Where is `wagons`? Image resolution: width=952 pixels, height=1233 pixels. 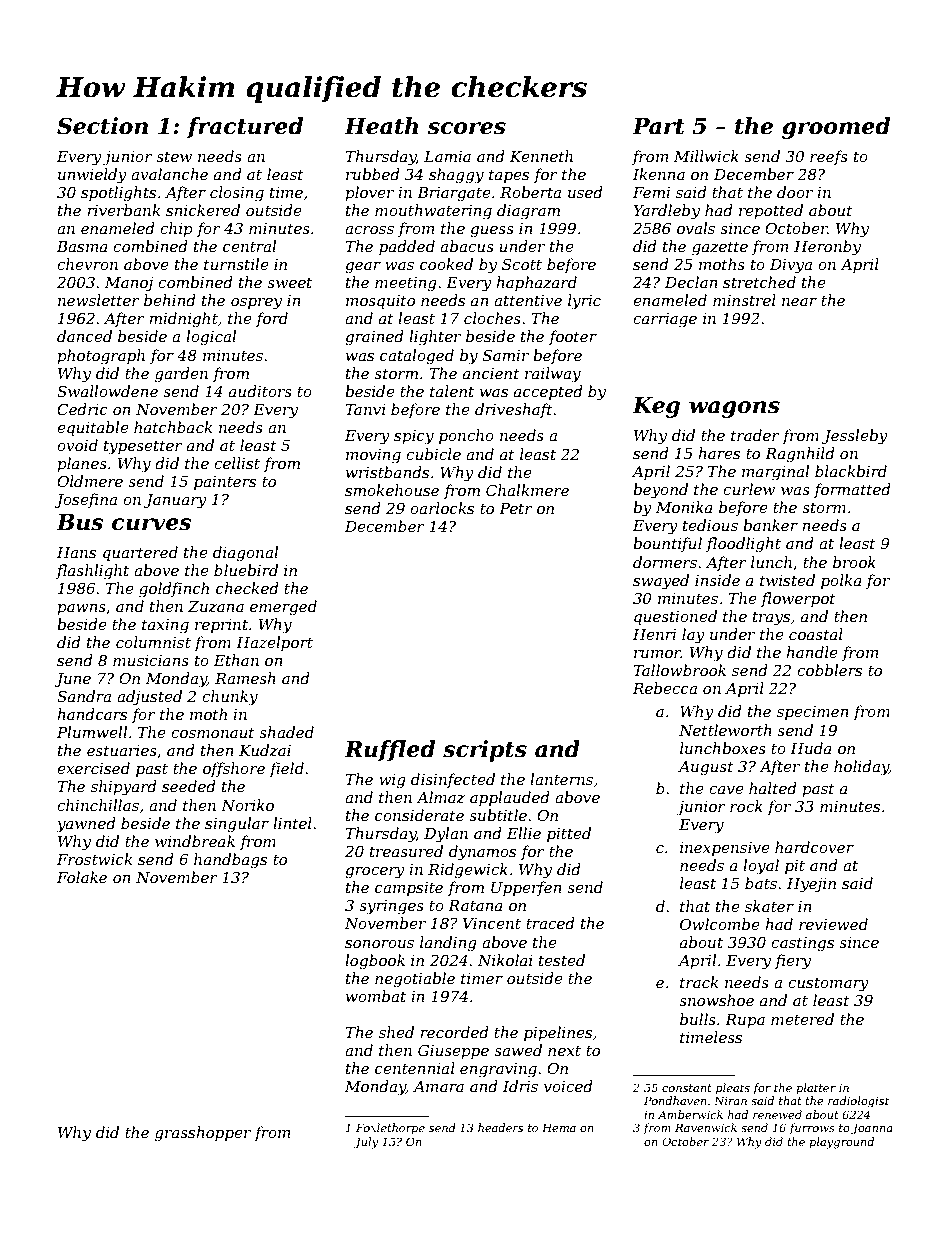 wagons is located at coordinates (734, 409).
